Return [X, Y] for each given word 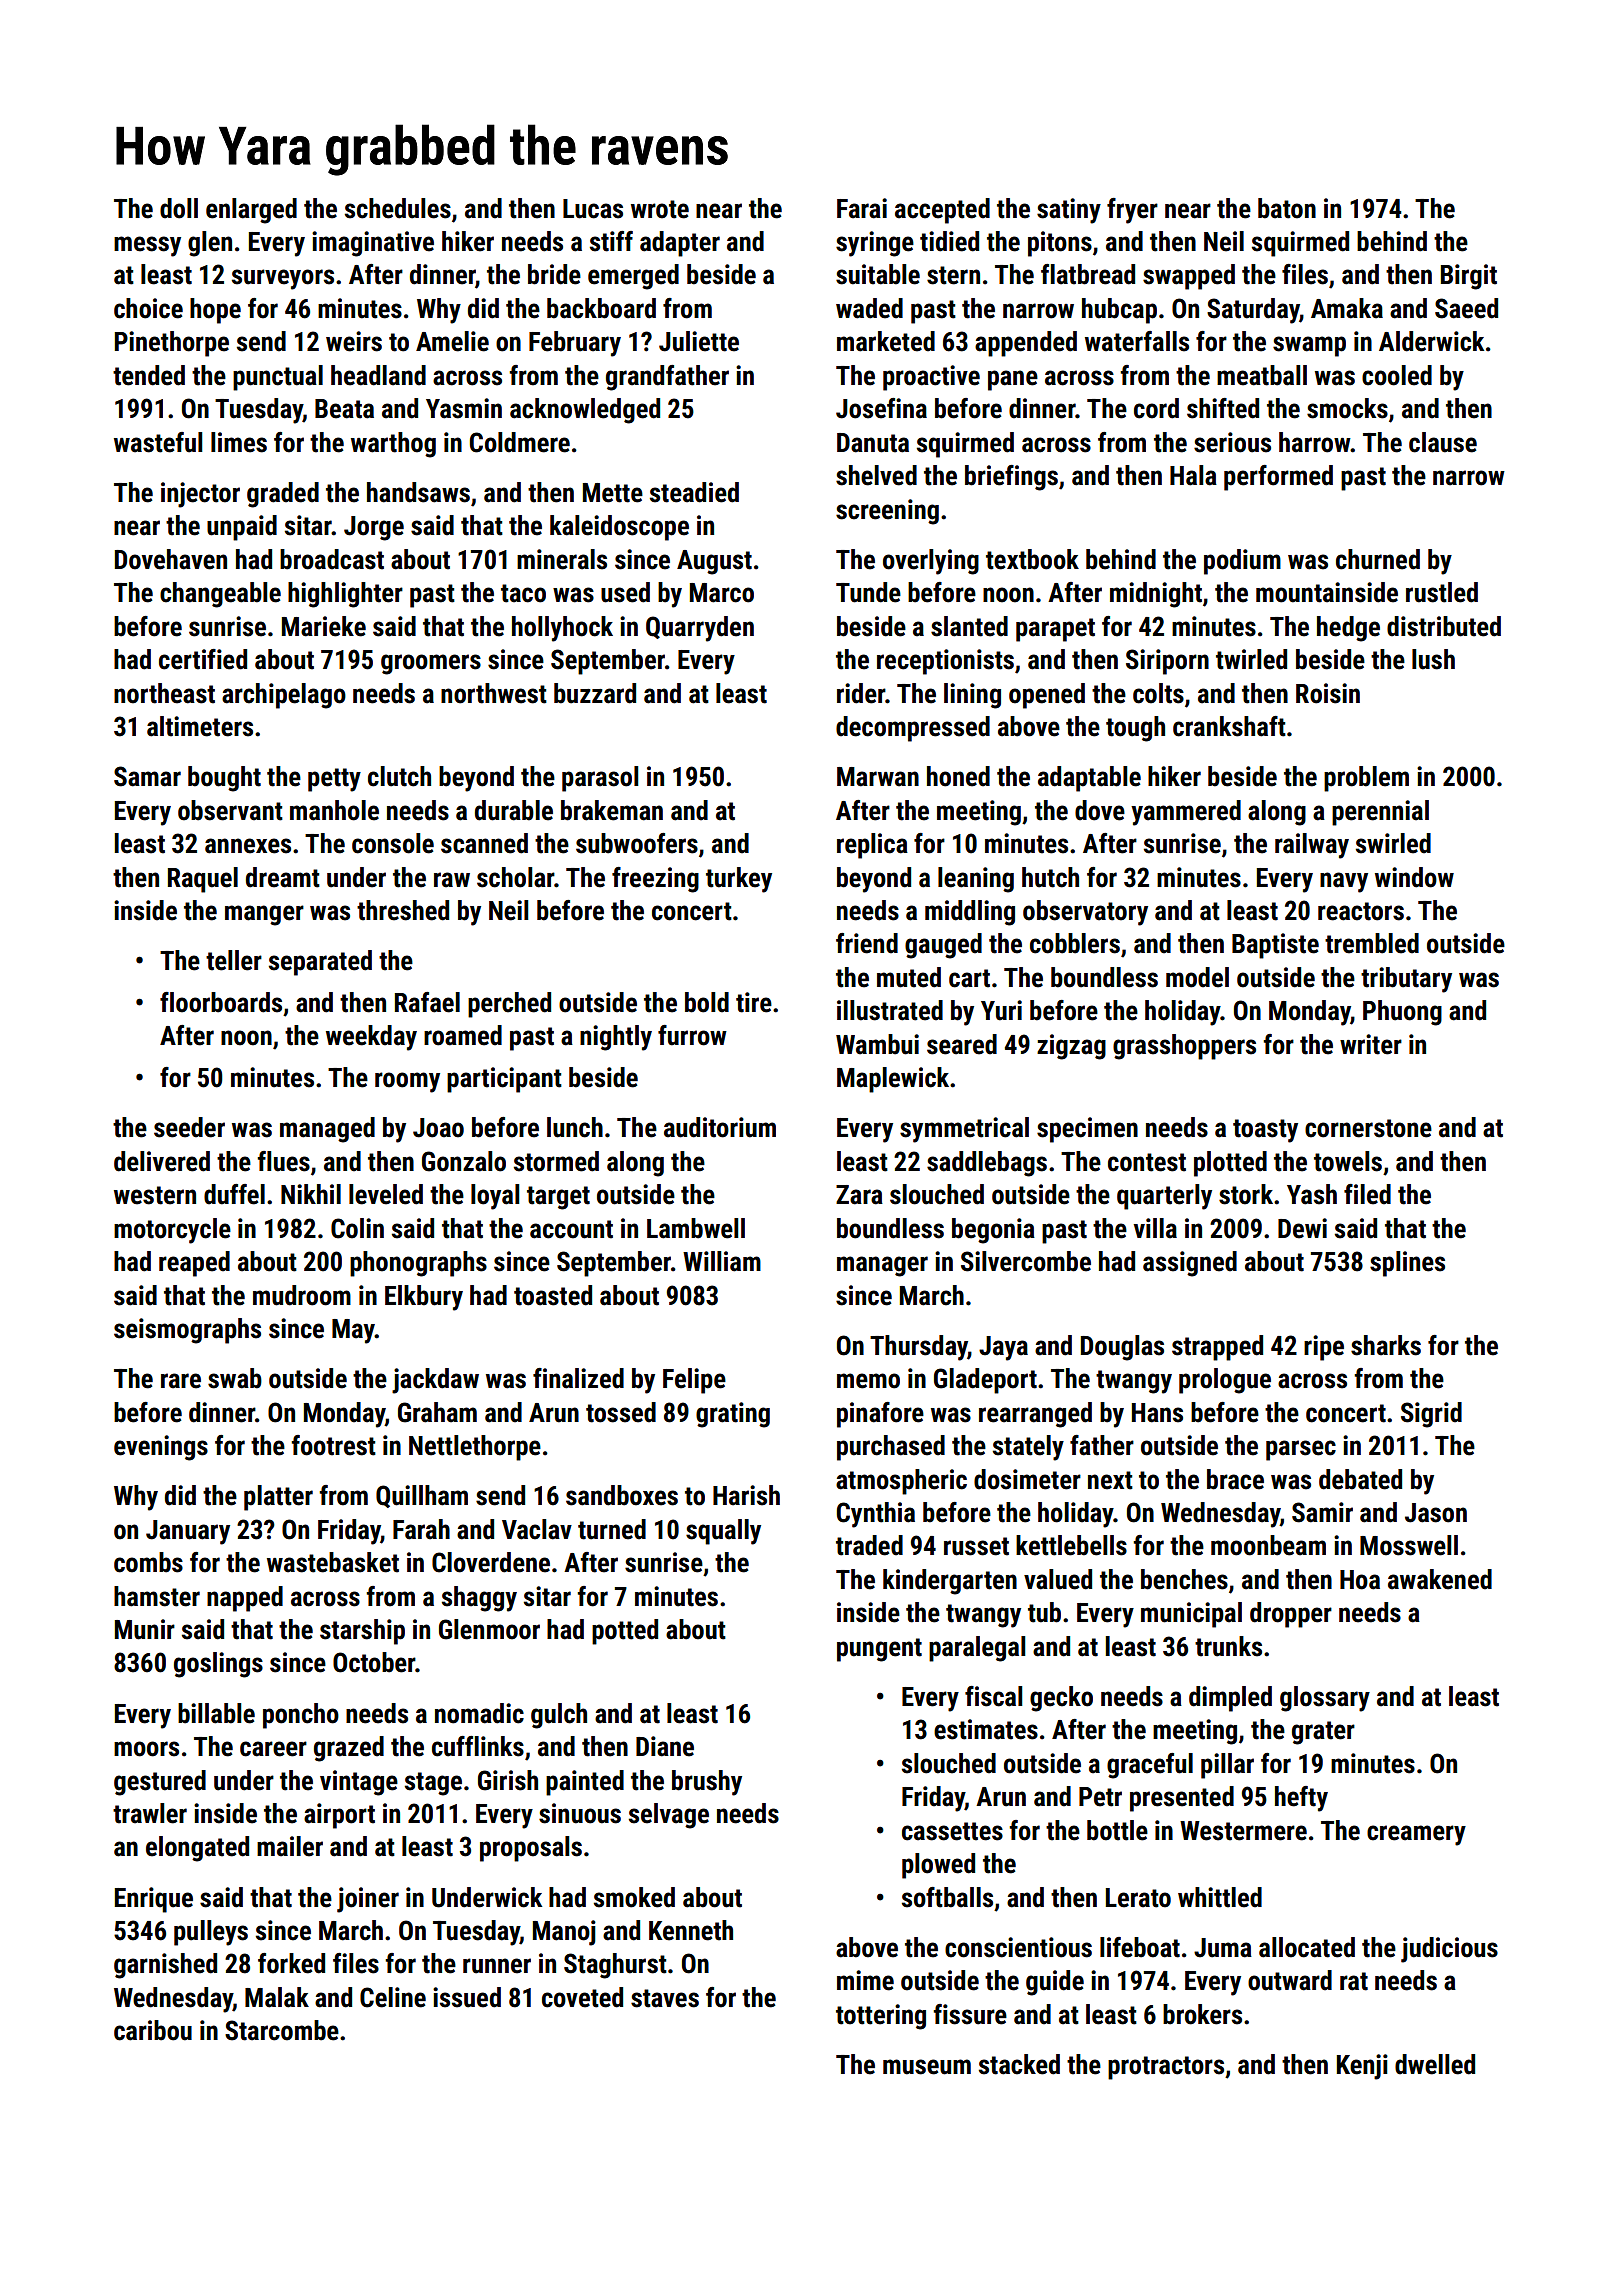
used [625, 592]
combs [148, 1562]
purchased [891, 1448]
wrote [660, 209]
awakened [1440, 1579]
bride [554, 274]
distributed [1444, 626]
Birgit [1469, 277]
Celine [393, 1997]
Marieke [324, 626]
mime [865, 1980]
